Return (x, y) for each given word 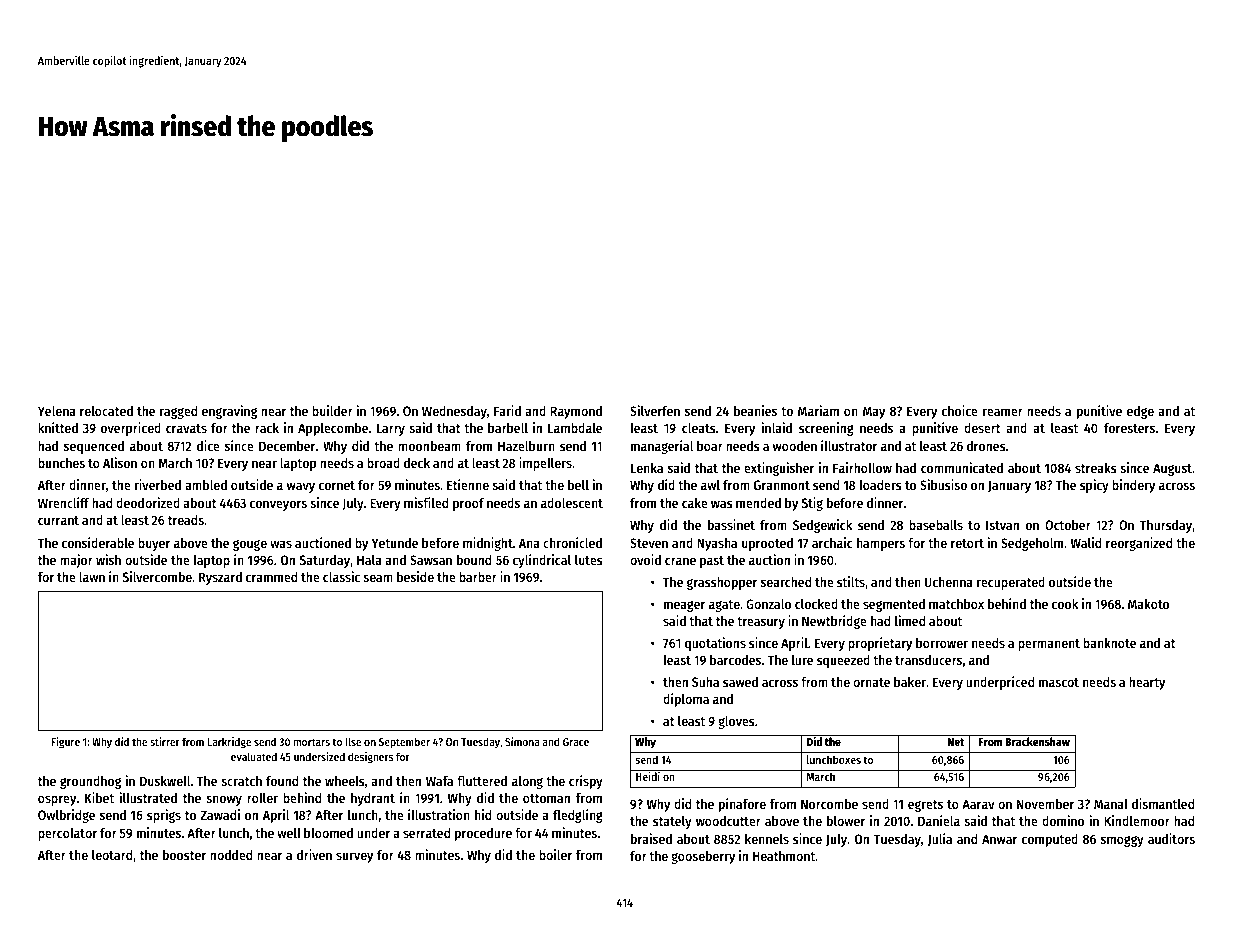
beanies (755, 410)
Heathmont (784, 856)
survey (354, 857)
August (1172, 469)
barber (478, 577)
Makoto (1148, 604)
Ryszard (220, 578)
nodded (231, 855)
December (287, 446)
